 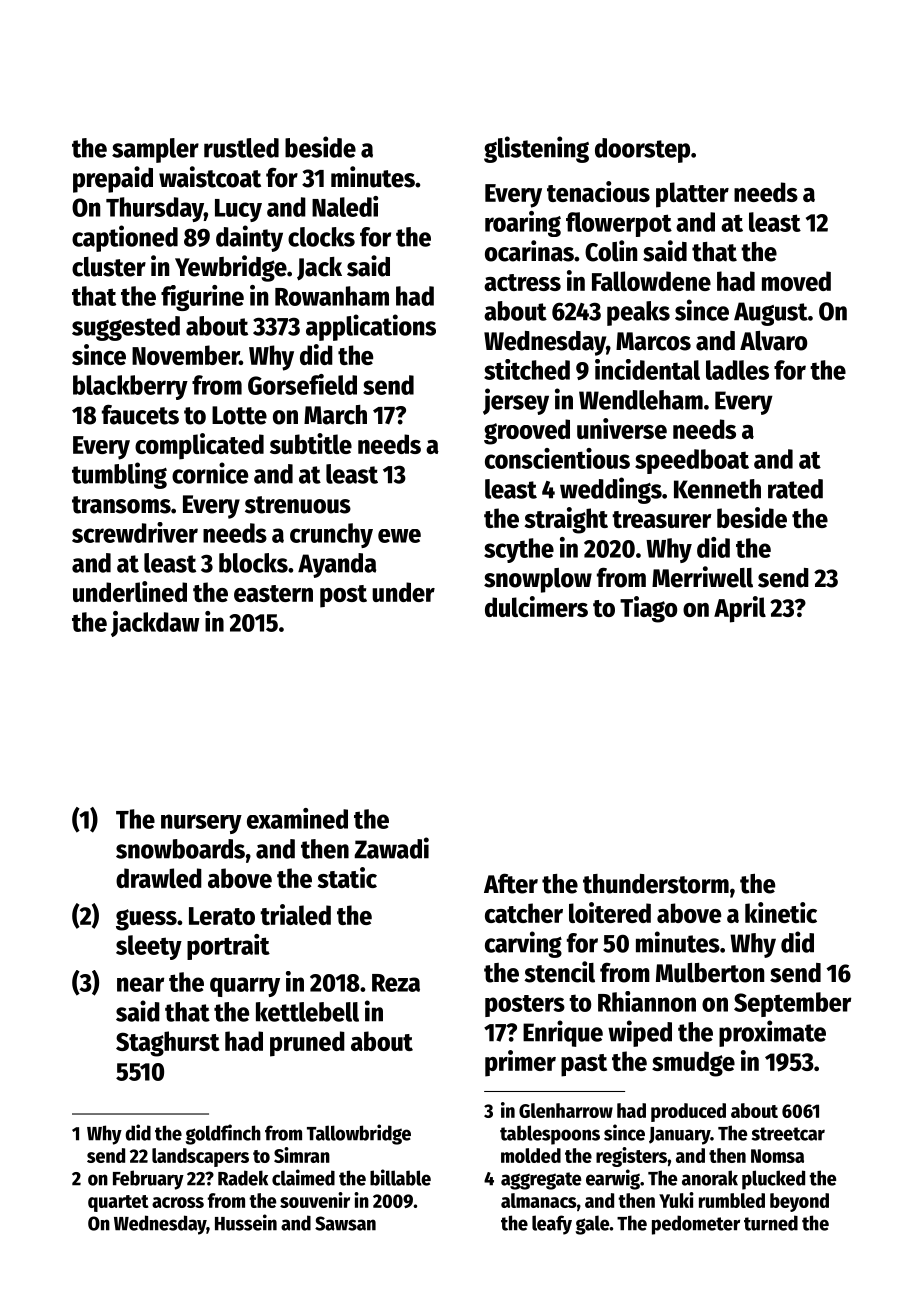 I want to click on Wendleham, so click(x=641, y=400).
